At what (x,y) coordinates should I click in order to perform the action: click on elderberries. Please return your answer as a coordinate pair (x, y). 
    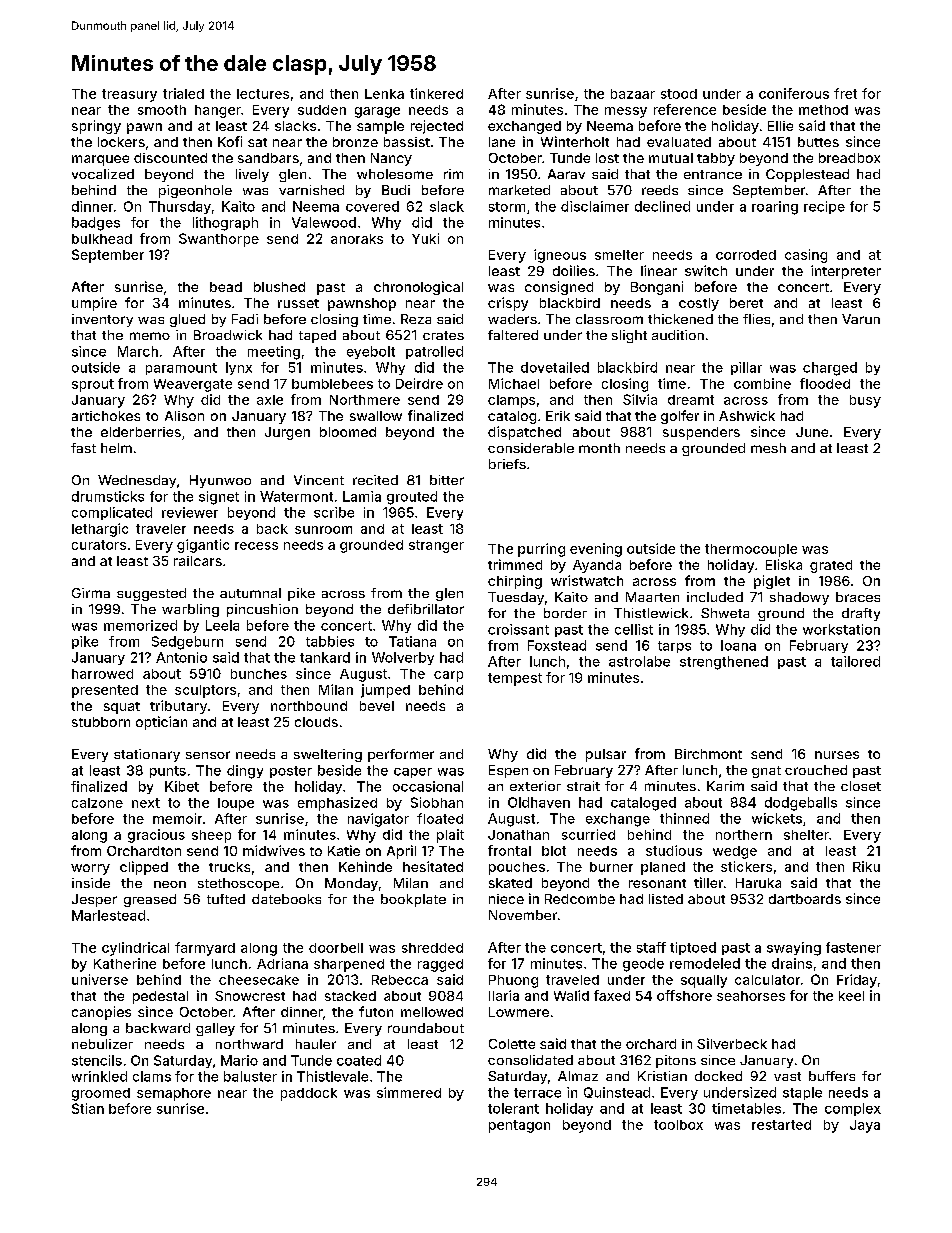
    Looking at the image, I should click on (141, 432).
